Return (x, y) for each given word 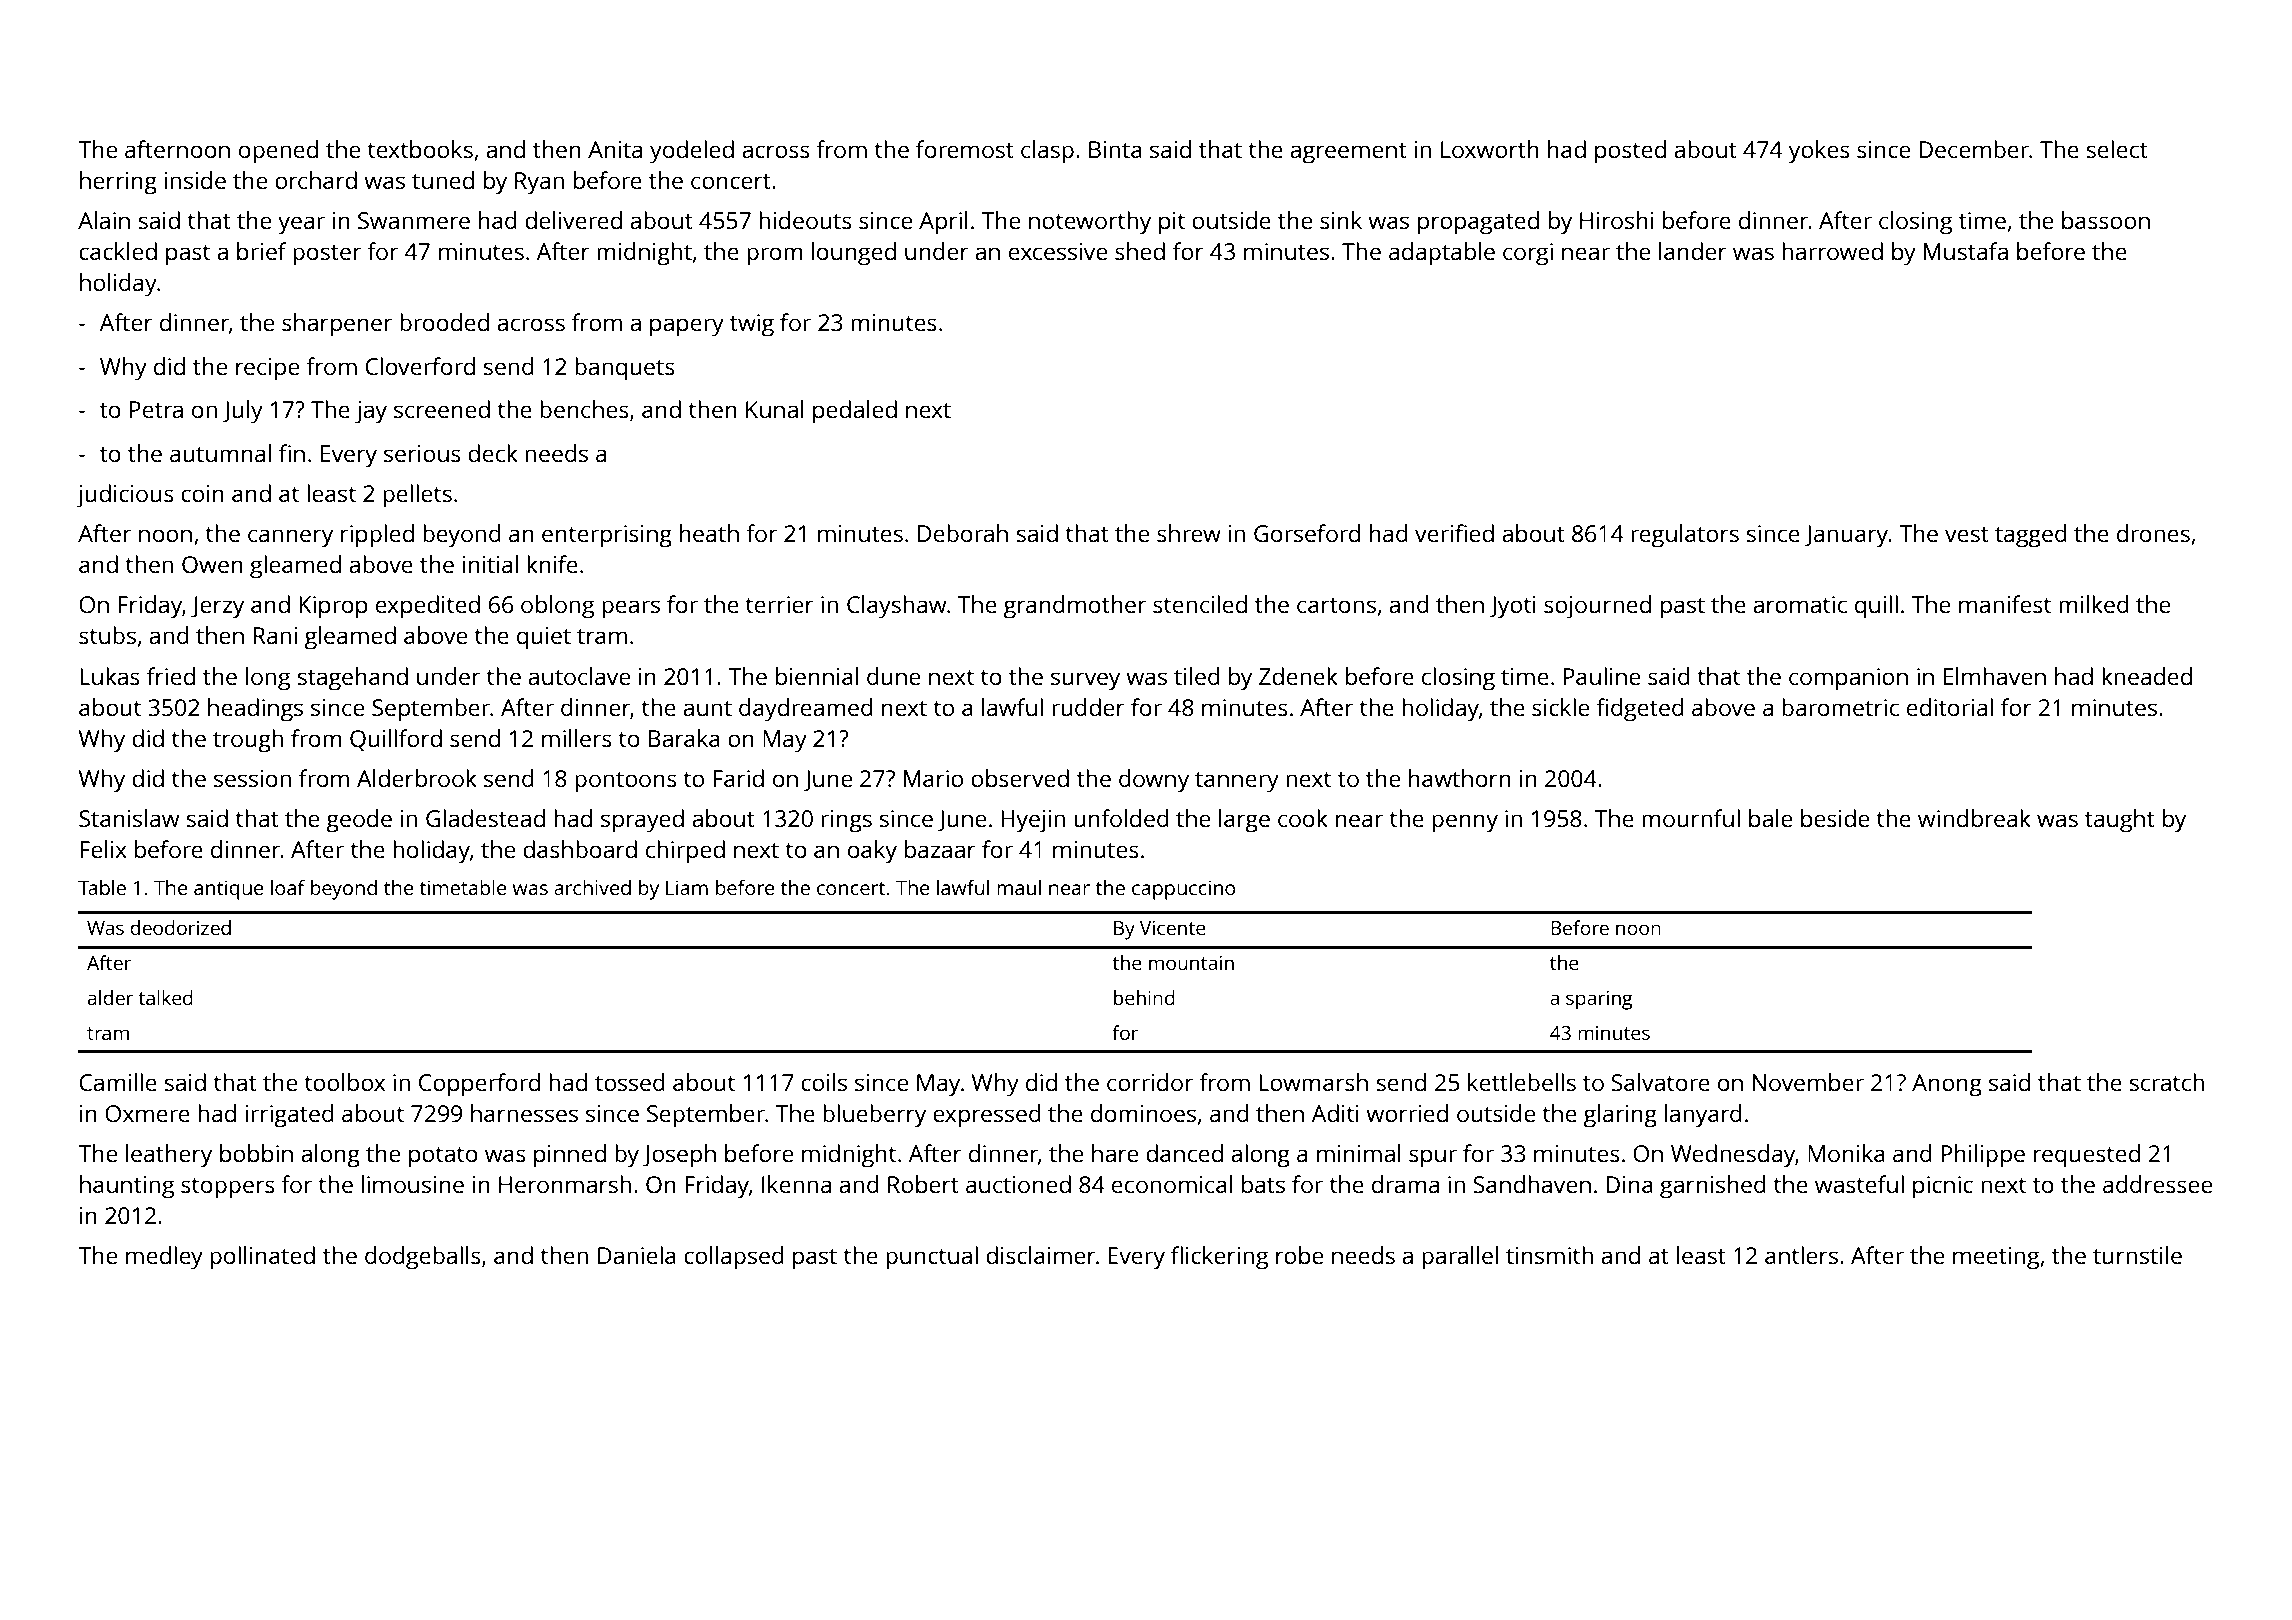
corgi (1528, 254)
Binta (1115, 149)
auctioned (1018, 1184)
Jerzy (217, 607)
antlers (1801, 1255)
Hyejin (1033, 821)
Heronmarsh (565, 1184)
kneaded (2147, 676)
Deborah (963, 533)
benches (584, 409)
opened (278, 152)
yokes (1819, 152)
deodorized (180, 927)
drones (2153, 533)
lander (1693, 251)
